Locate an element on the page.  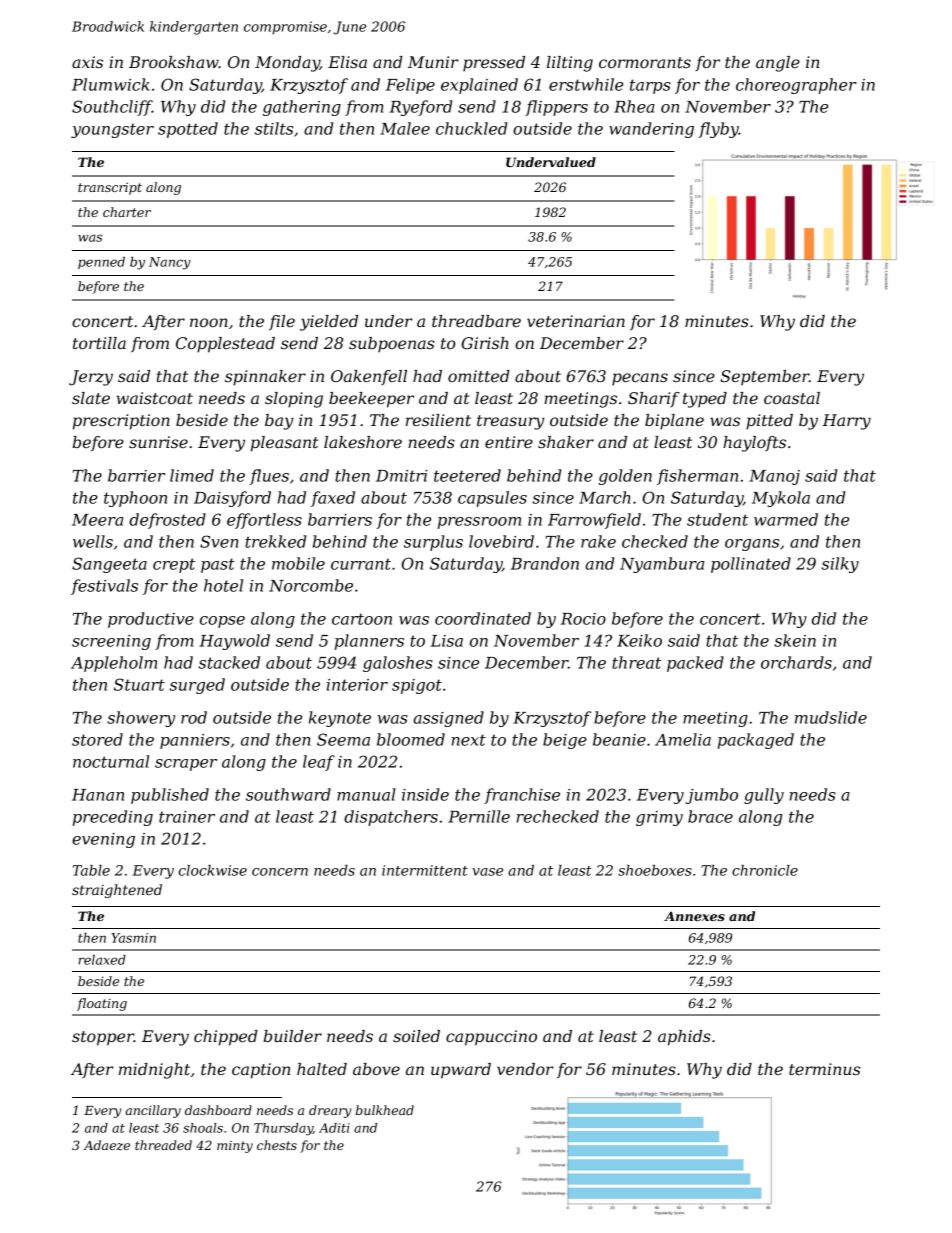
Rocio is located at coordinates (583, 619).
